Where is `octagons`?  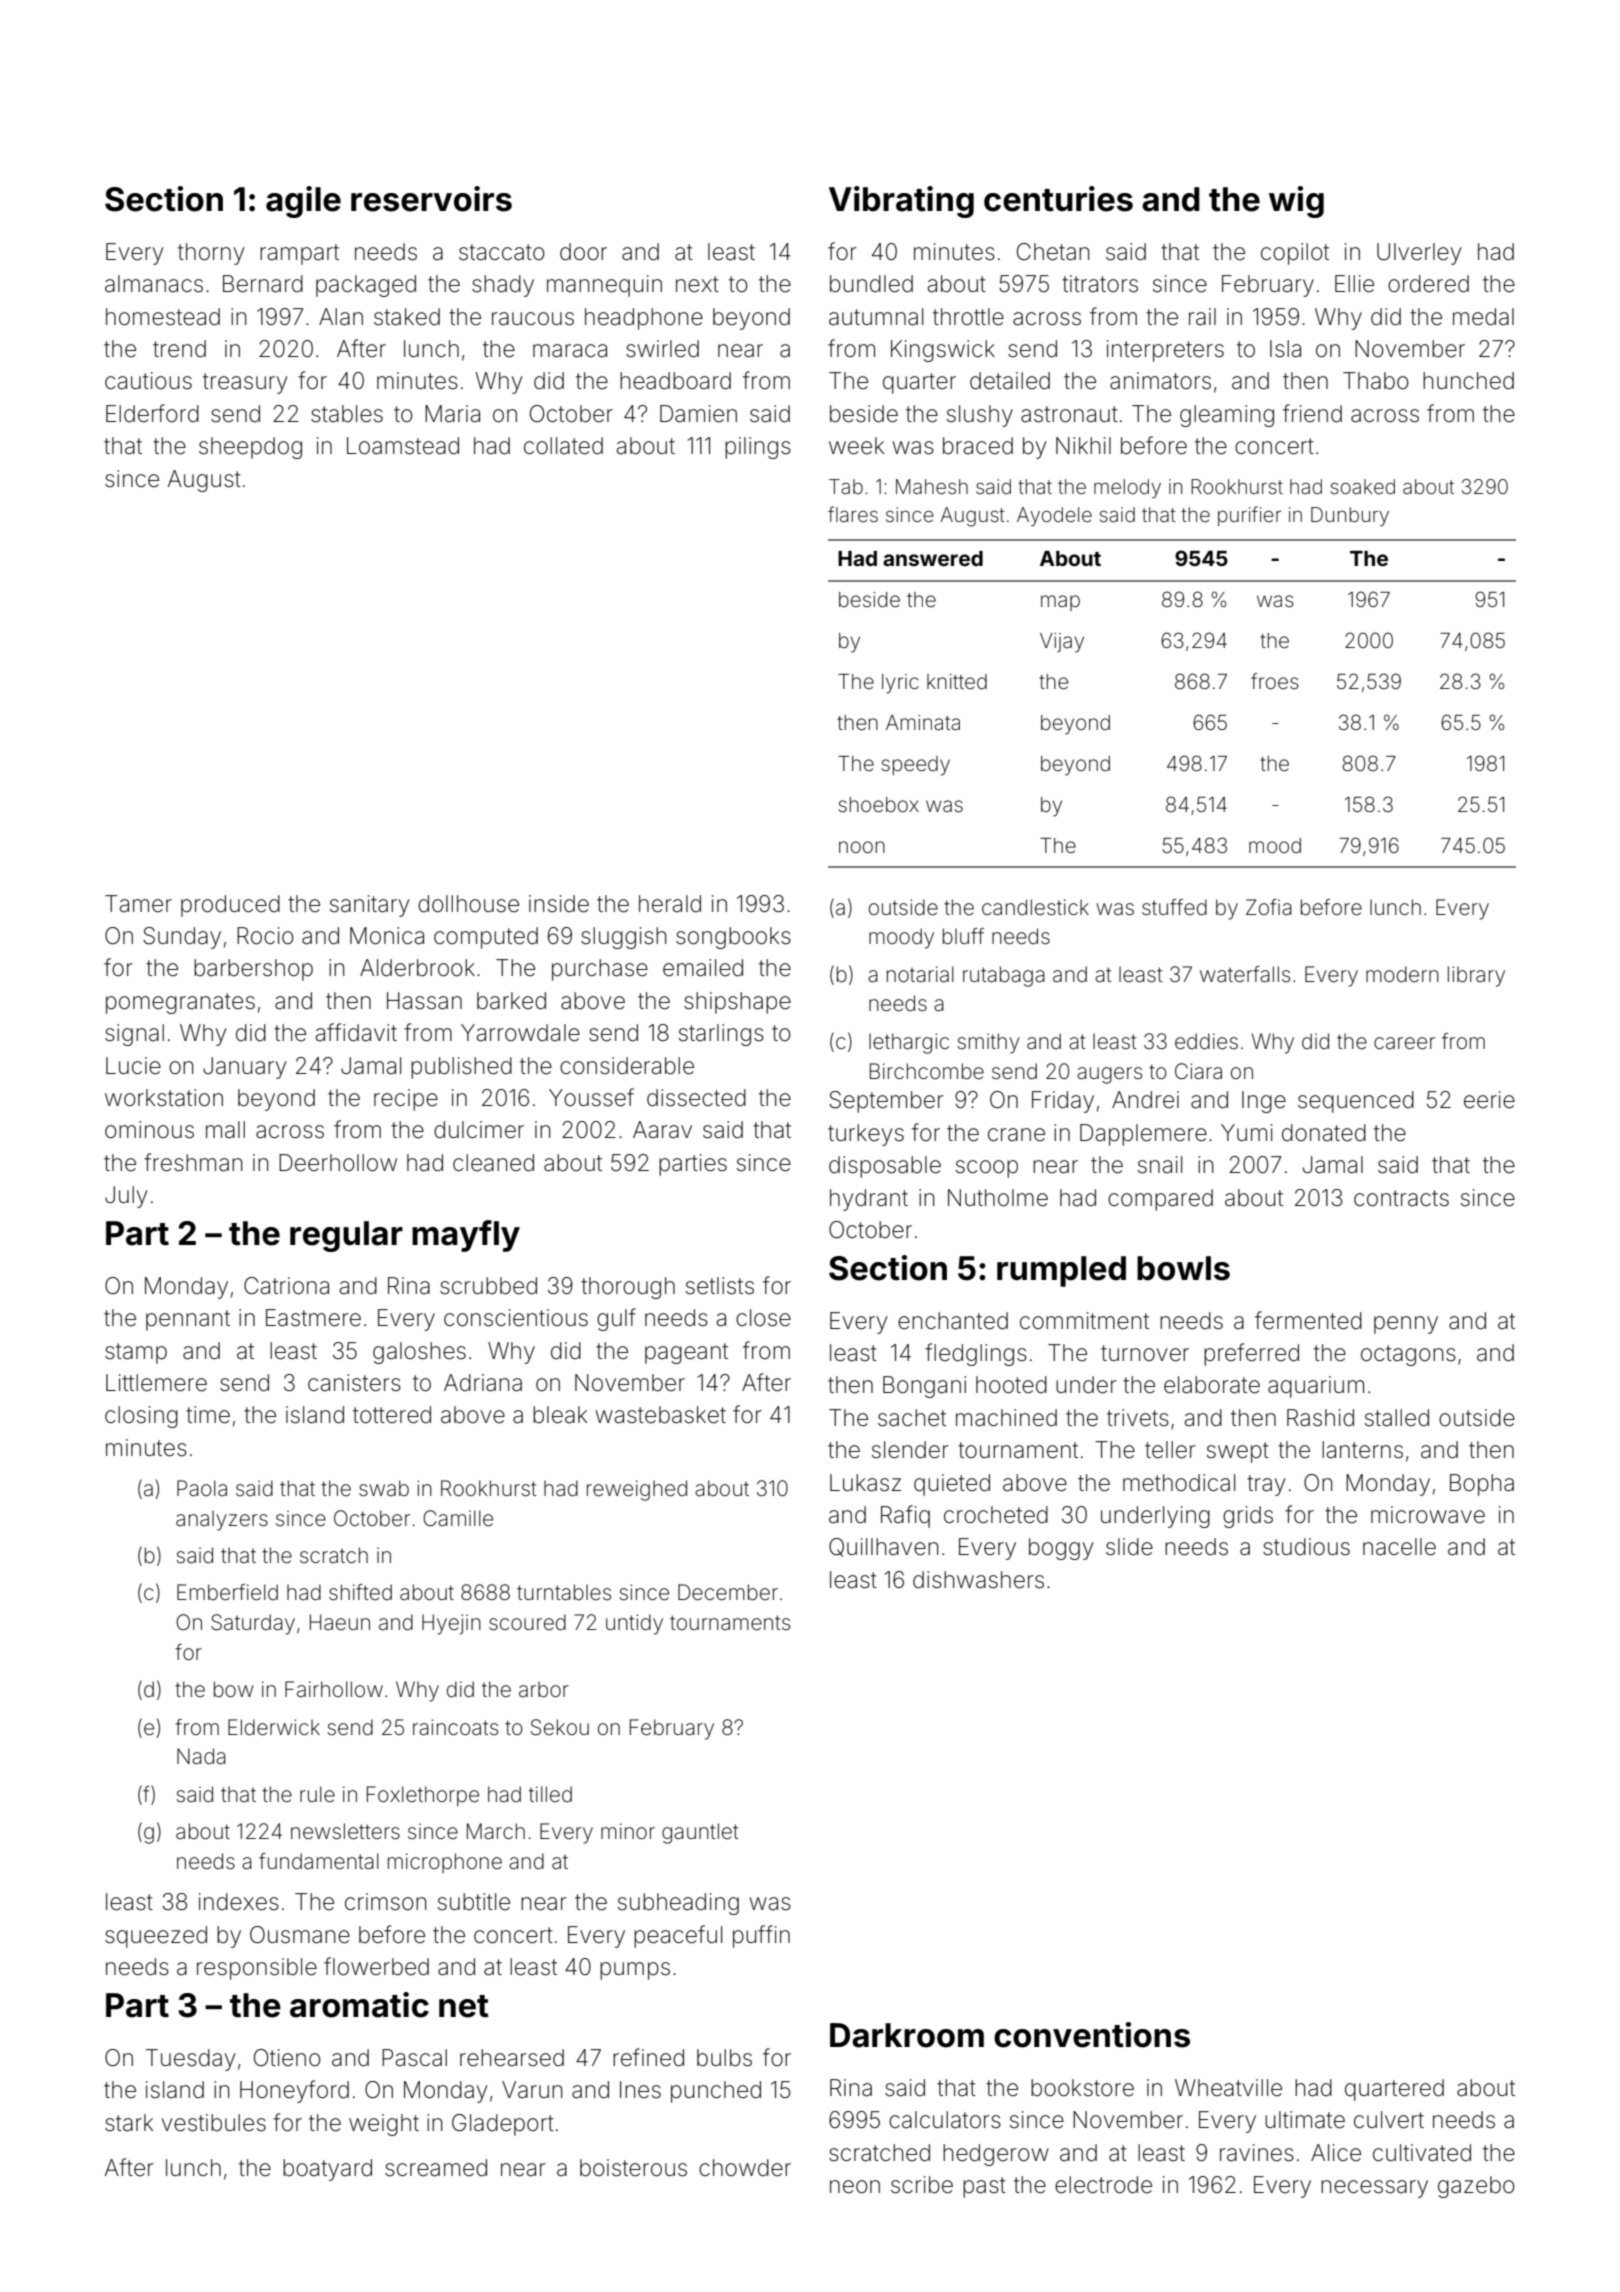 octagons is located at coordinates (1408, 1355).
